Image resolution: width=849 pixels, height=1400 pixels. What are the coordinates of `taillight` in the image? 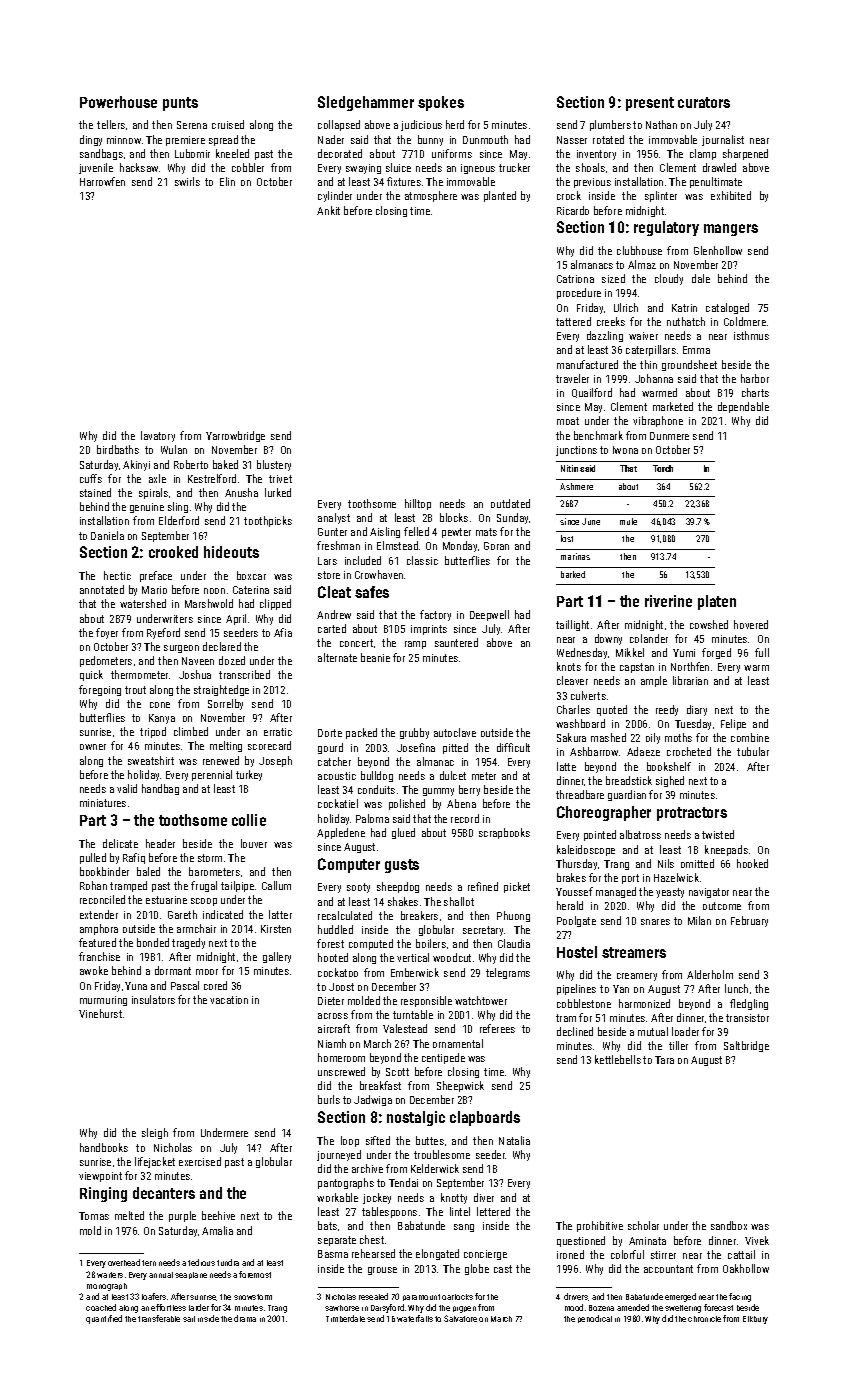 It's located at (572, 625).
